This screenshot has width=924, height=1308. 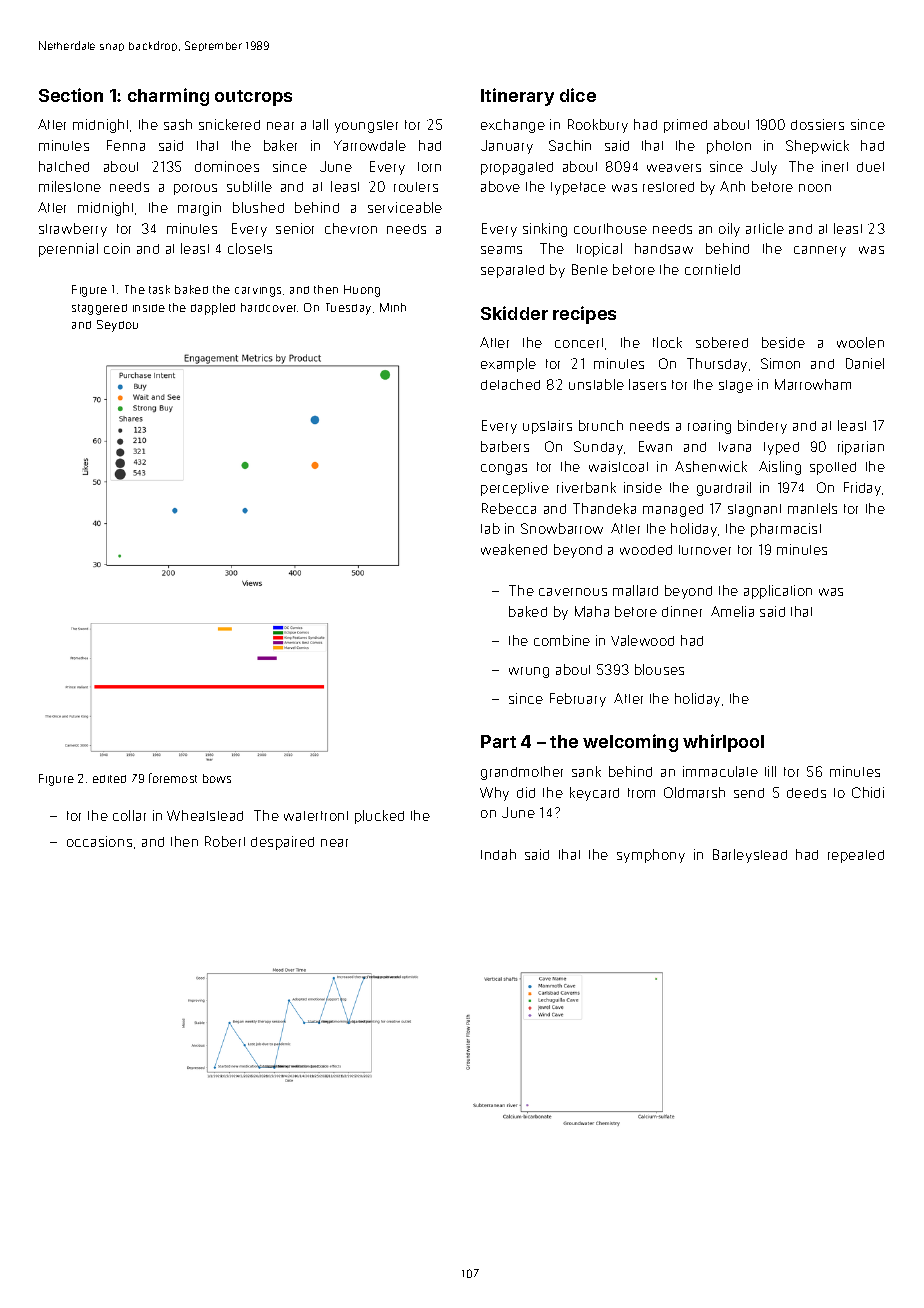 What do you see at coordinates (225, 841) in the screenshot?
I see `Robert` at bounding box center [225, 841].
